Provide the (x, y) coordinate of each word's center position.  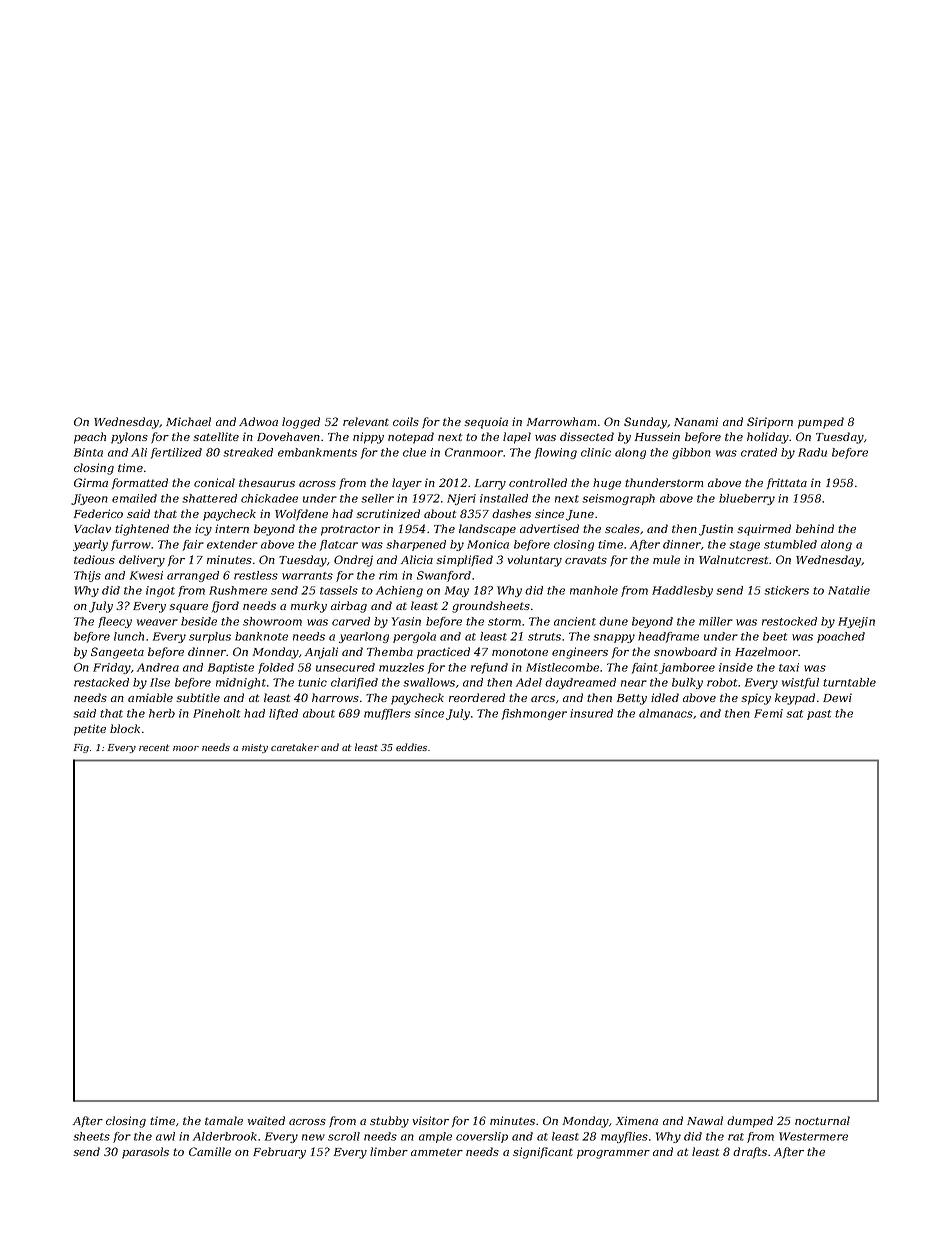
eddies (411, 747)
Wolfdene (301, 515)
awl (165, 1136)
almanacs (666, 713)
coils (406, 421)
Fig (81, 748)
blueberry (747, 499)
